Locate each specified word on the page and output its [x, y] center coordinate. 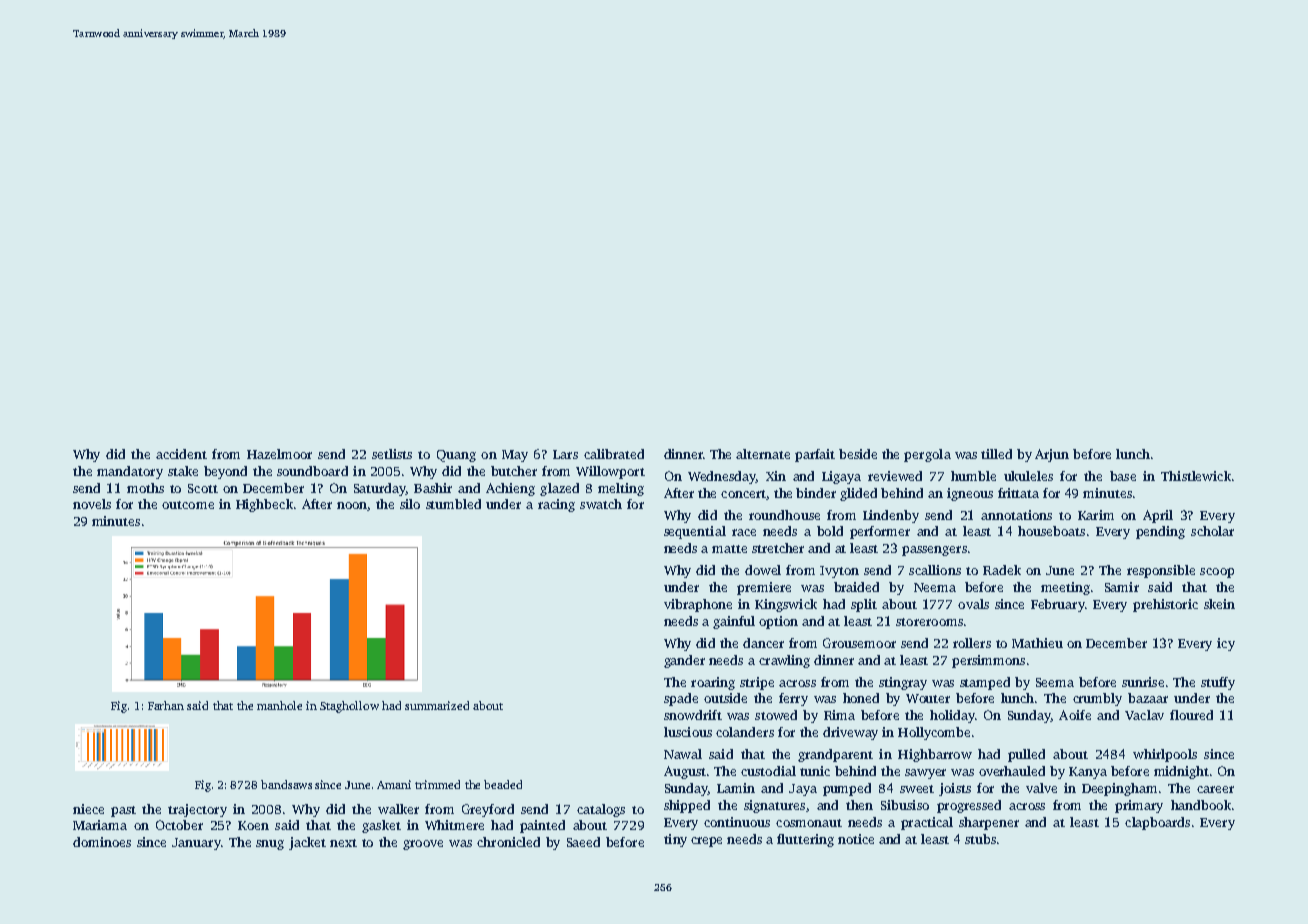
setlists [392, 454]
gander [684, 661]
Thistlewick [1196, 476]
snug [270, 845]
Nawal [683, 754]
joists [955, 789]
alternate [763, 454]
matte [729, 549]
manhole [279, 705]
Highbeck [264, 505]
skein [1219, 604]
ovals [973, 604]
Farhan [166, 705]
